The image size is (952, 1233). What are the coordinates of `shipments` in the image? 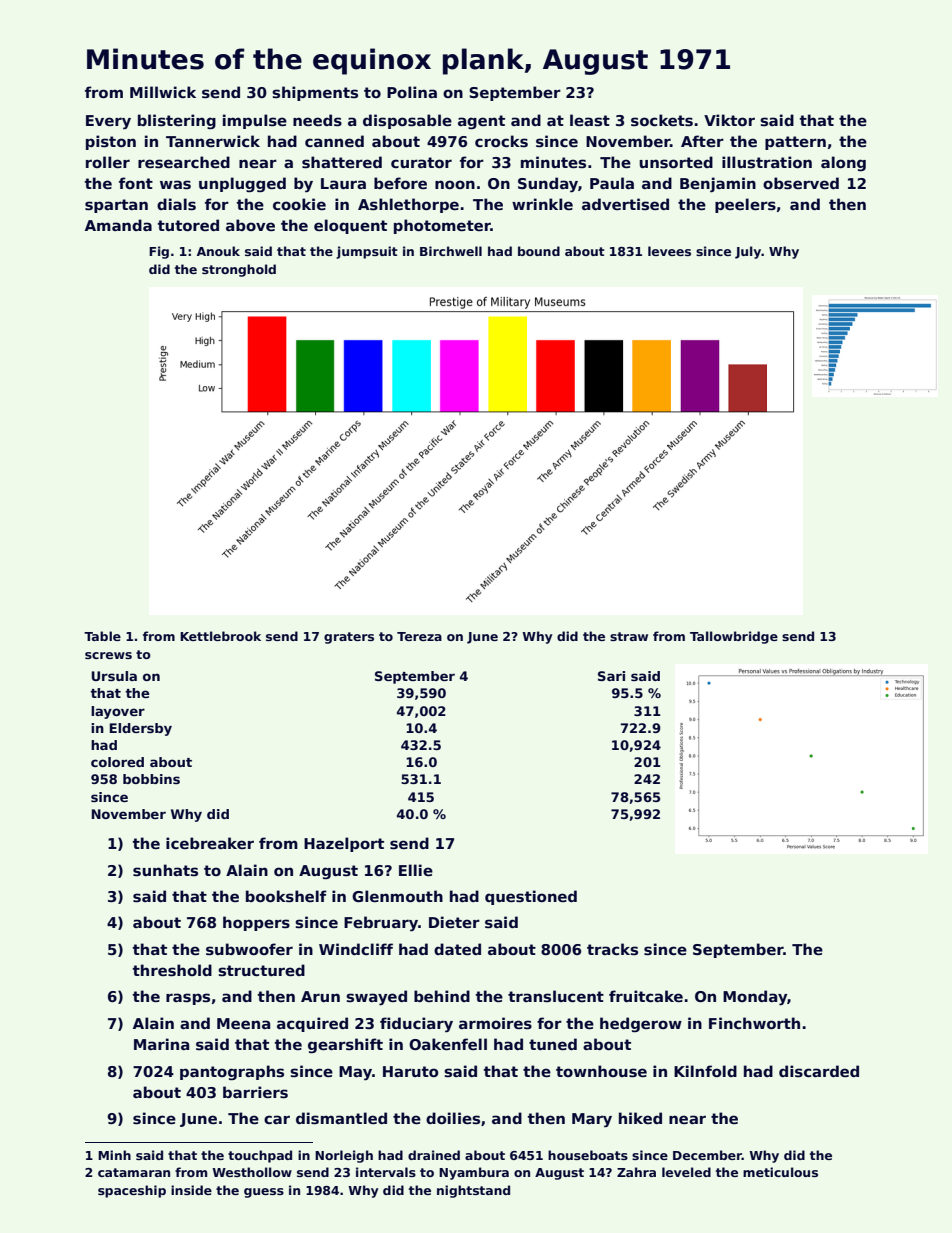 It's located at (315, 93).
